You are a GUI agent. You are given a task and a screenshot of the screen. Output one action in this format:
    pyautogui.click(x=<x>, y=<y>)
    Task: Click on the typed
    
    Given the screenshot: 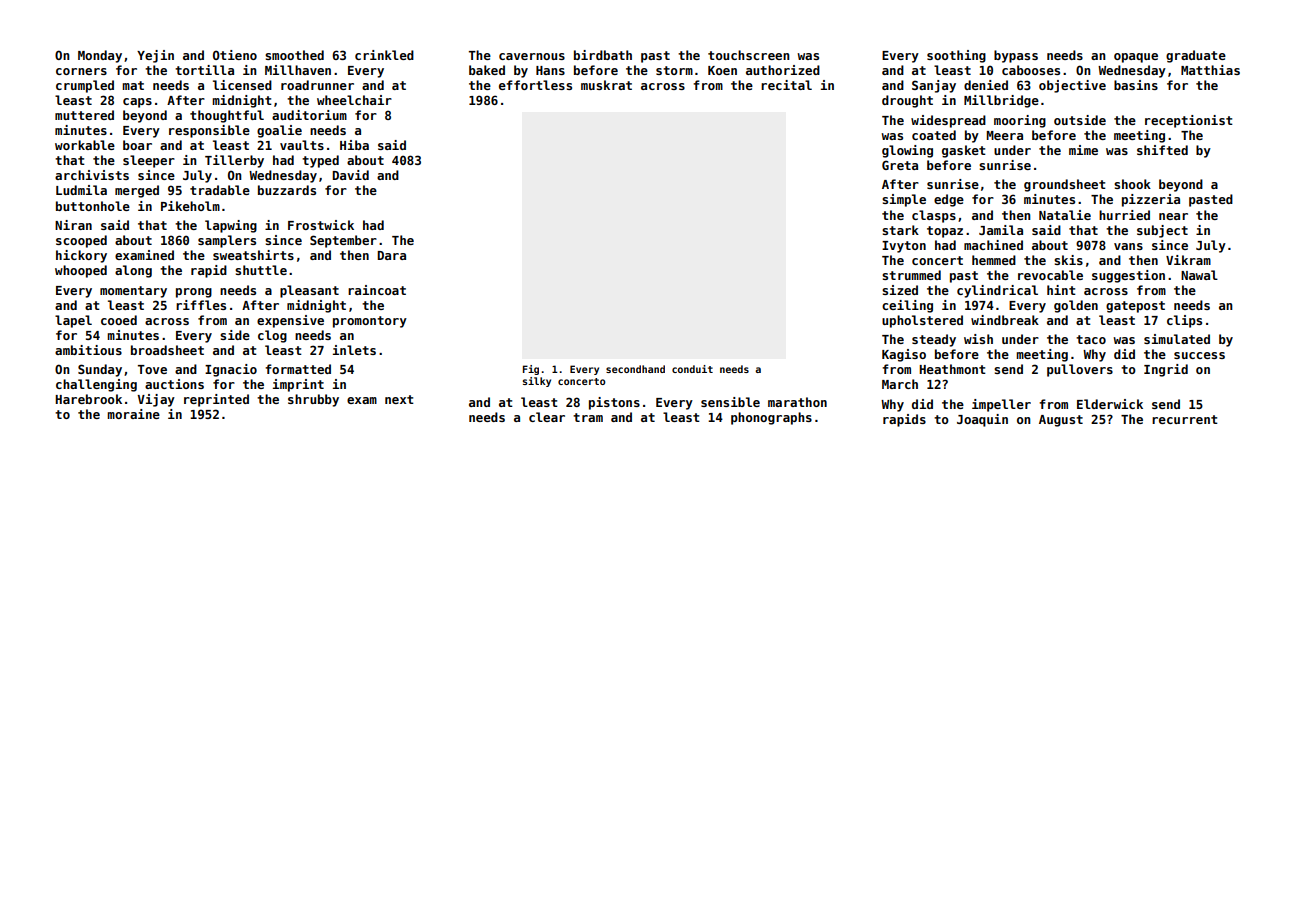 What is the action you would take?
    pyautogui.click(x=320, y=161)
